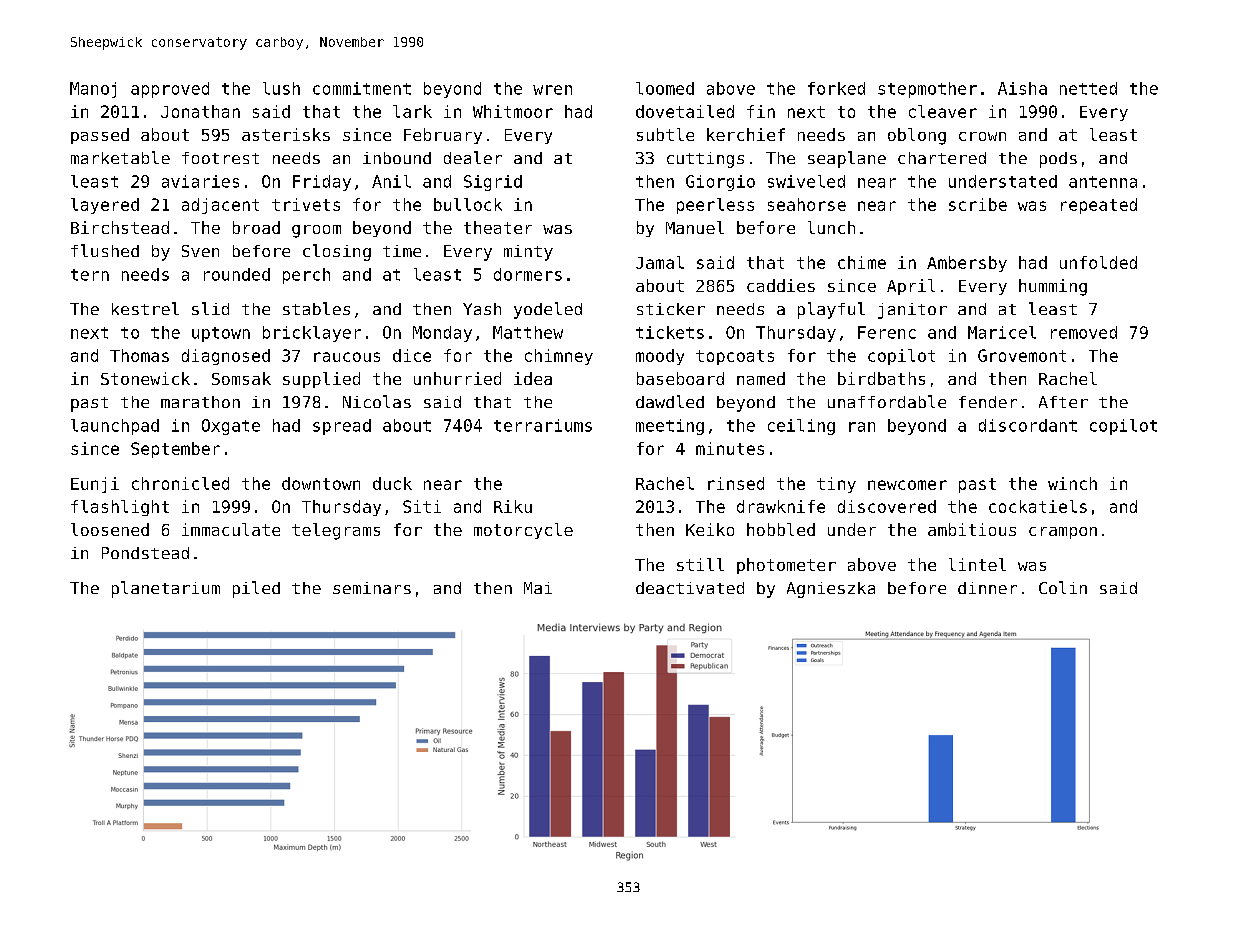  Describe the element at coordinates (110, 529) in the image. I see `loosened` at that location.
